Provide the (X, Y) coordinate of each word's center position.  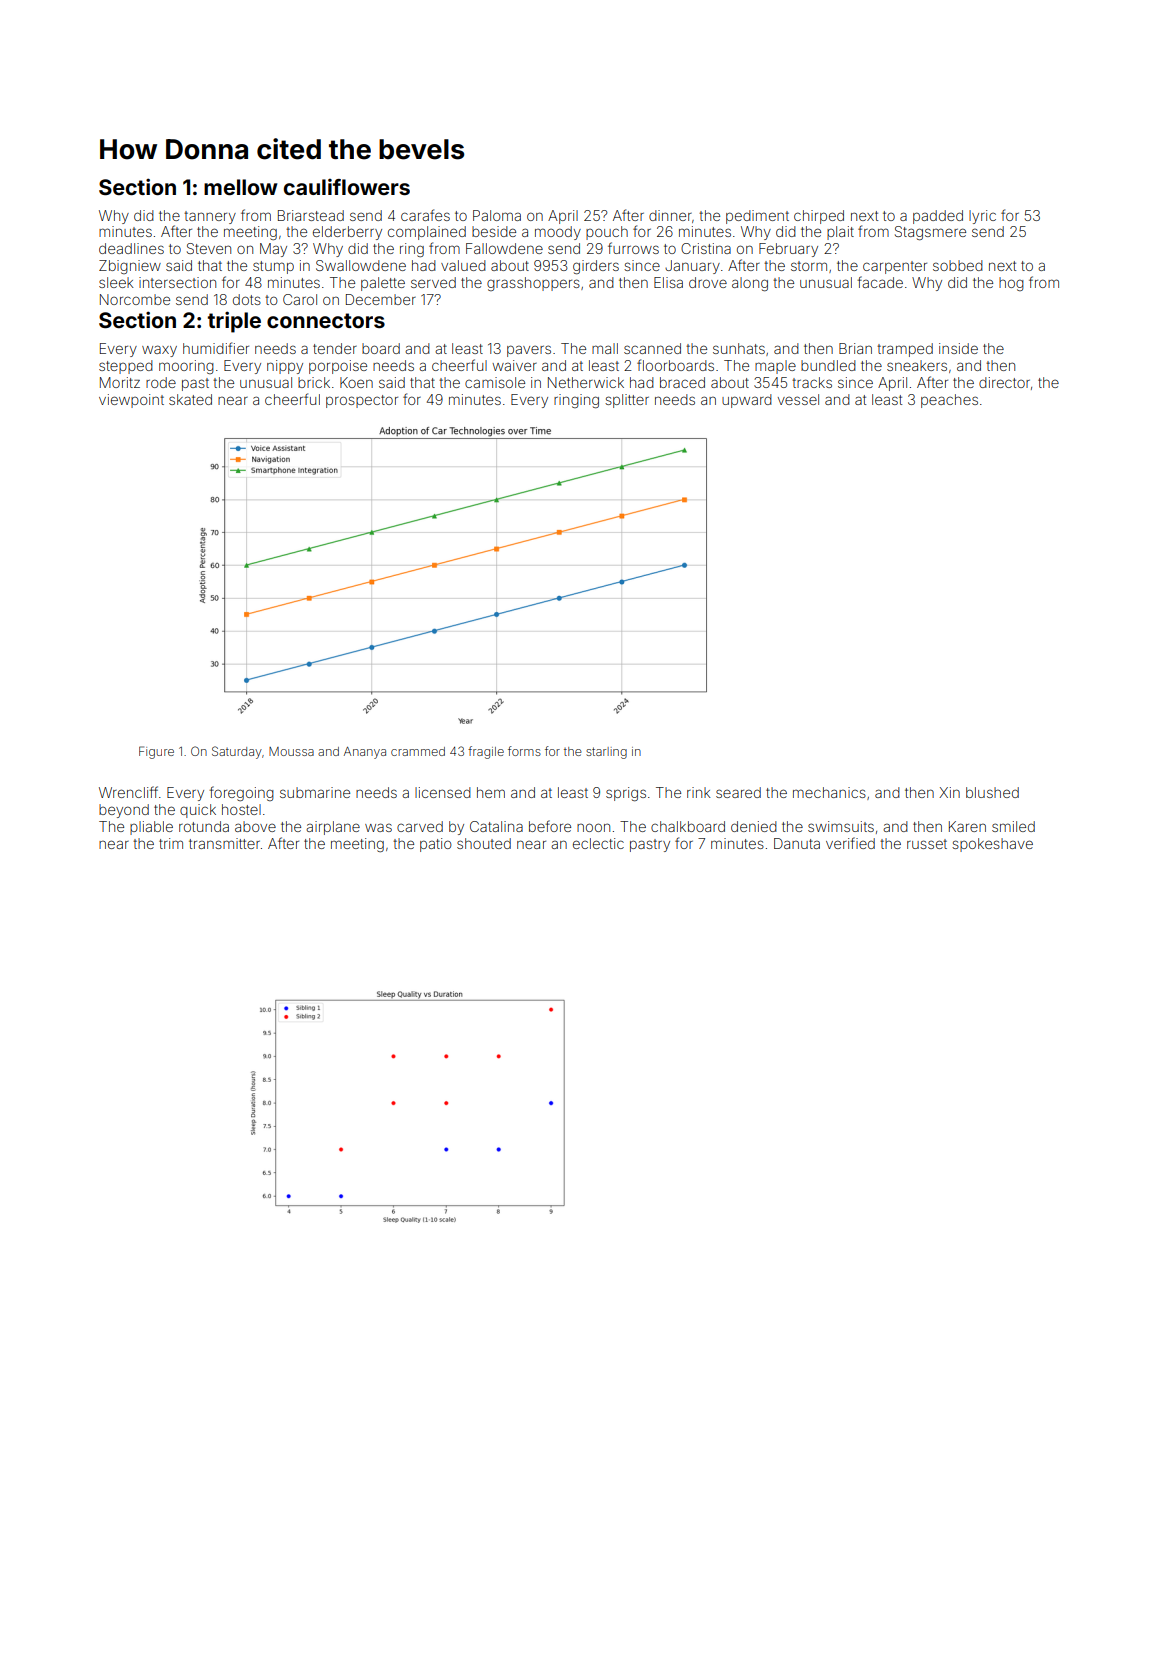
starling (606, 753)
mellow (240, 187)
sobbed (958, 265)
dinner (670, 215)
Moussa (291, 751)
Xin (949, 792)
